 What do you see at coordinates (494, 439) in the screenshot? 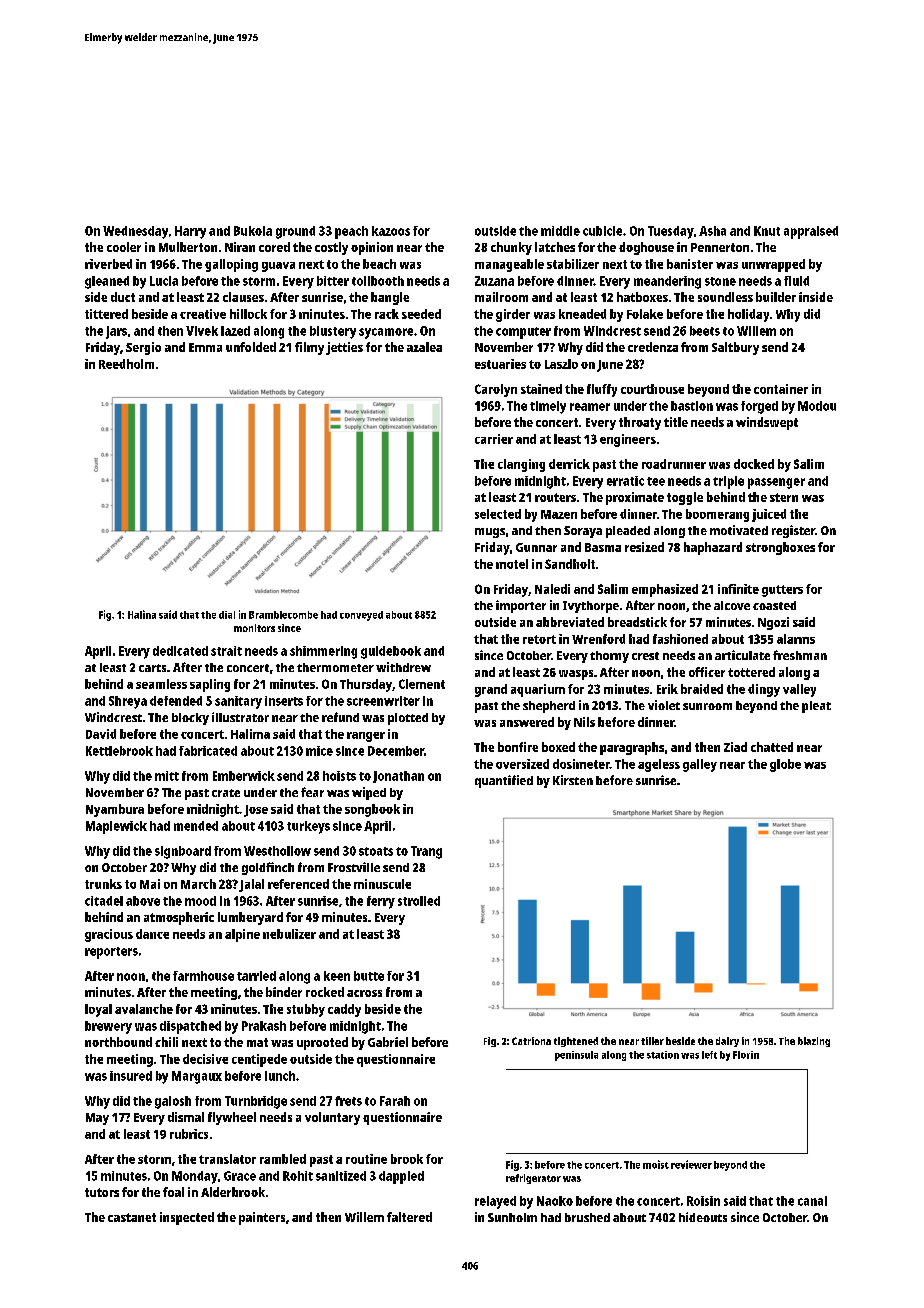
I see `carrier` at bounding box center [494, 439].
